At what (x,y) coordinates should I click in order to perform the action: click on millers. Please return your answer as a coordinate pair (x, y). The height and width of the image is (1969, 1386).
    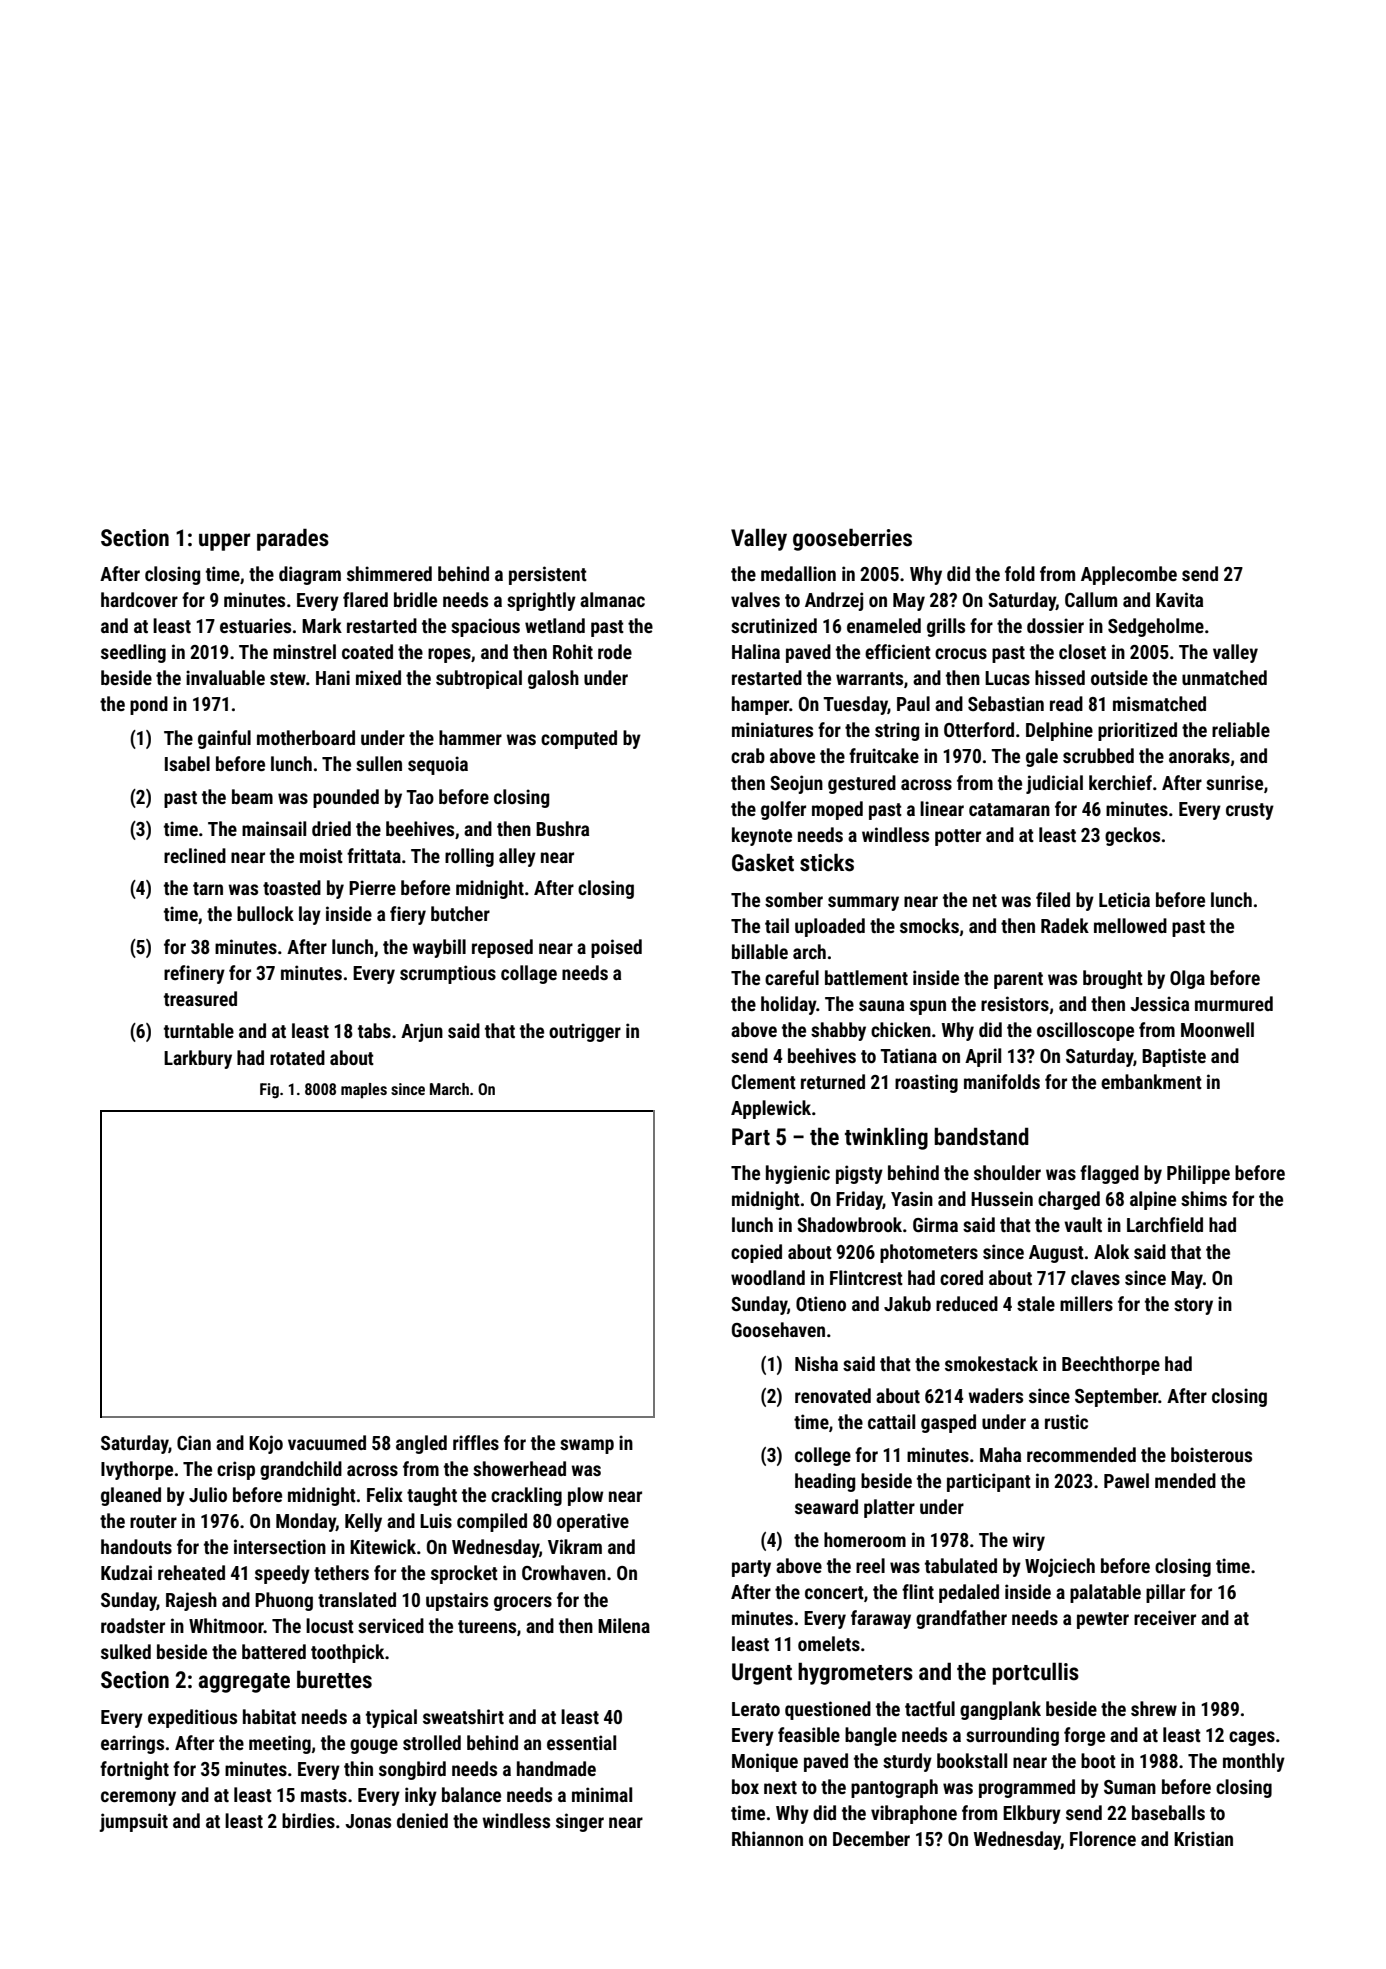
    Looking at the image, I should click on (1086, 1303).
